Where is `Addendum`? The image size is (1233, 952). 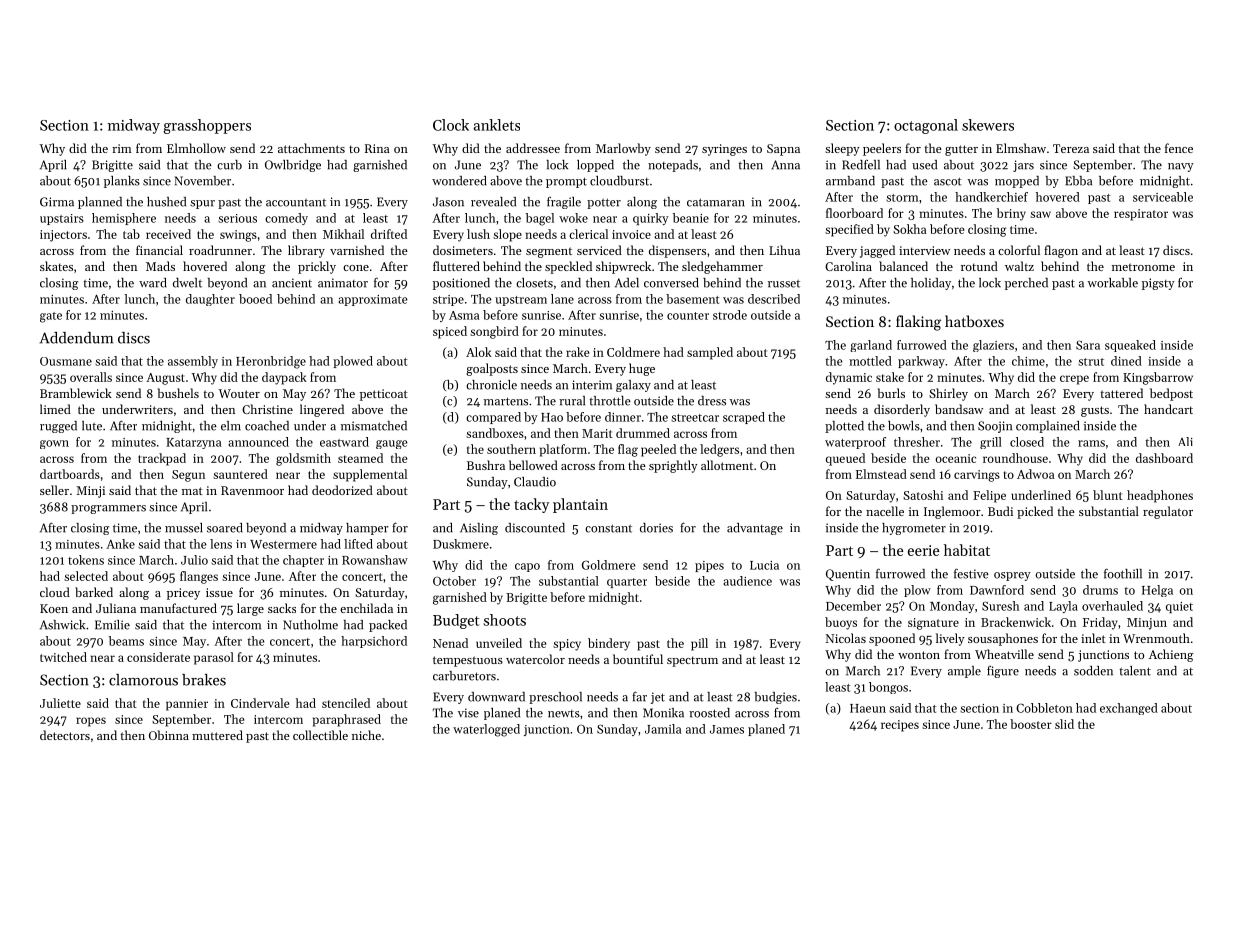
Addendum is located at coordinates (76, 338).
